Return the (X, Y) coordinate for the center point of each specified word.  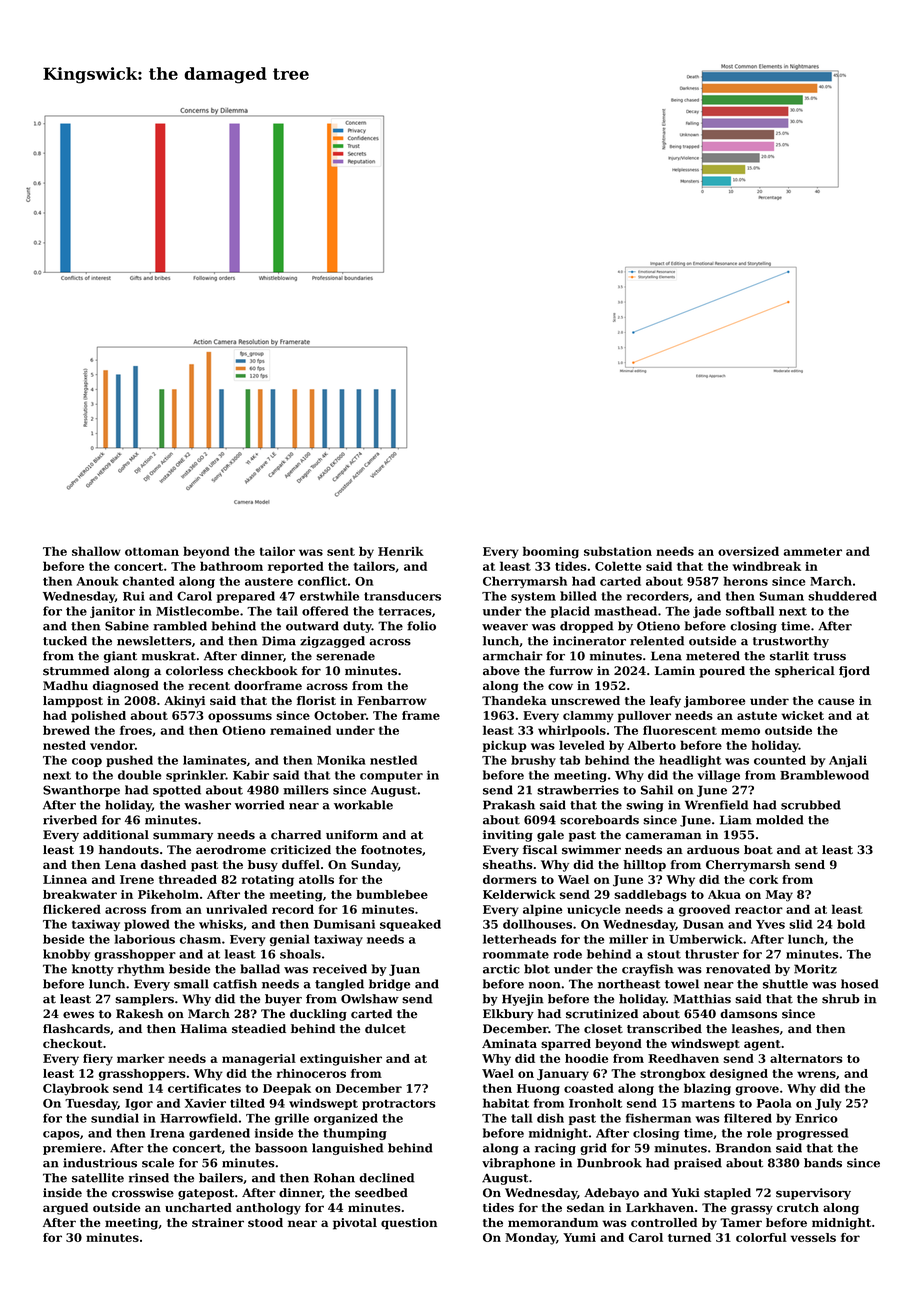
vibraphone (518, 1164)
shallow (96, 551)
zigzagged (332, 642)
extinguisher (341, 1060)
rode (567, 954)
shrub (841, 999)
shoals (300, 954)
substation (618, 551)
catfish (235, 984)
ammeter (813, 552)
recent (209, 686)
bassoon (281, 1148)
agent (762, 1045)
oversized (748, 551)
